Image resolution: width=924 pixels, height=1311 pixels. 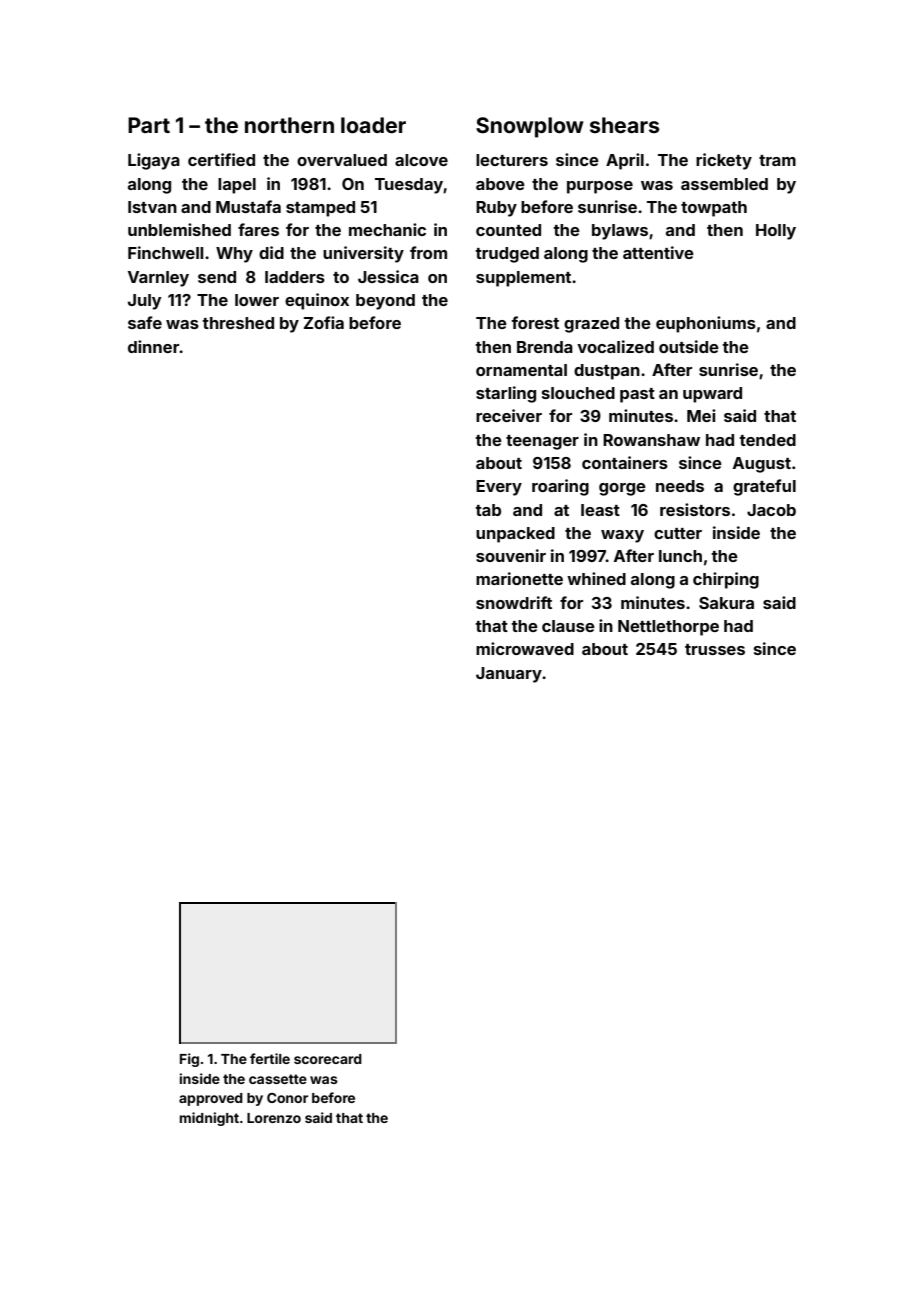 I want to click on Part, so click(x=149, y=125).
